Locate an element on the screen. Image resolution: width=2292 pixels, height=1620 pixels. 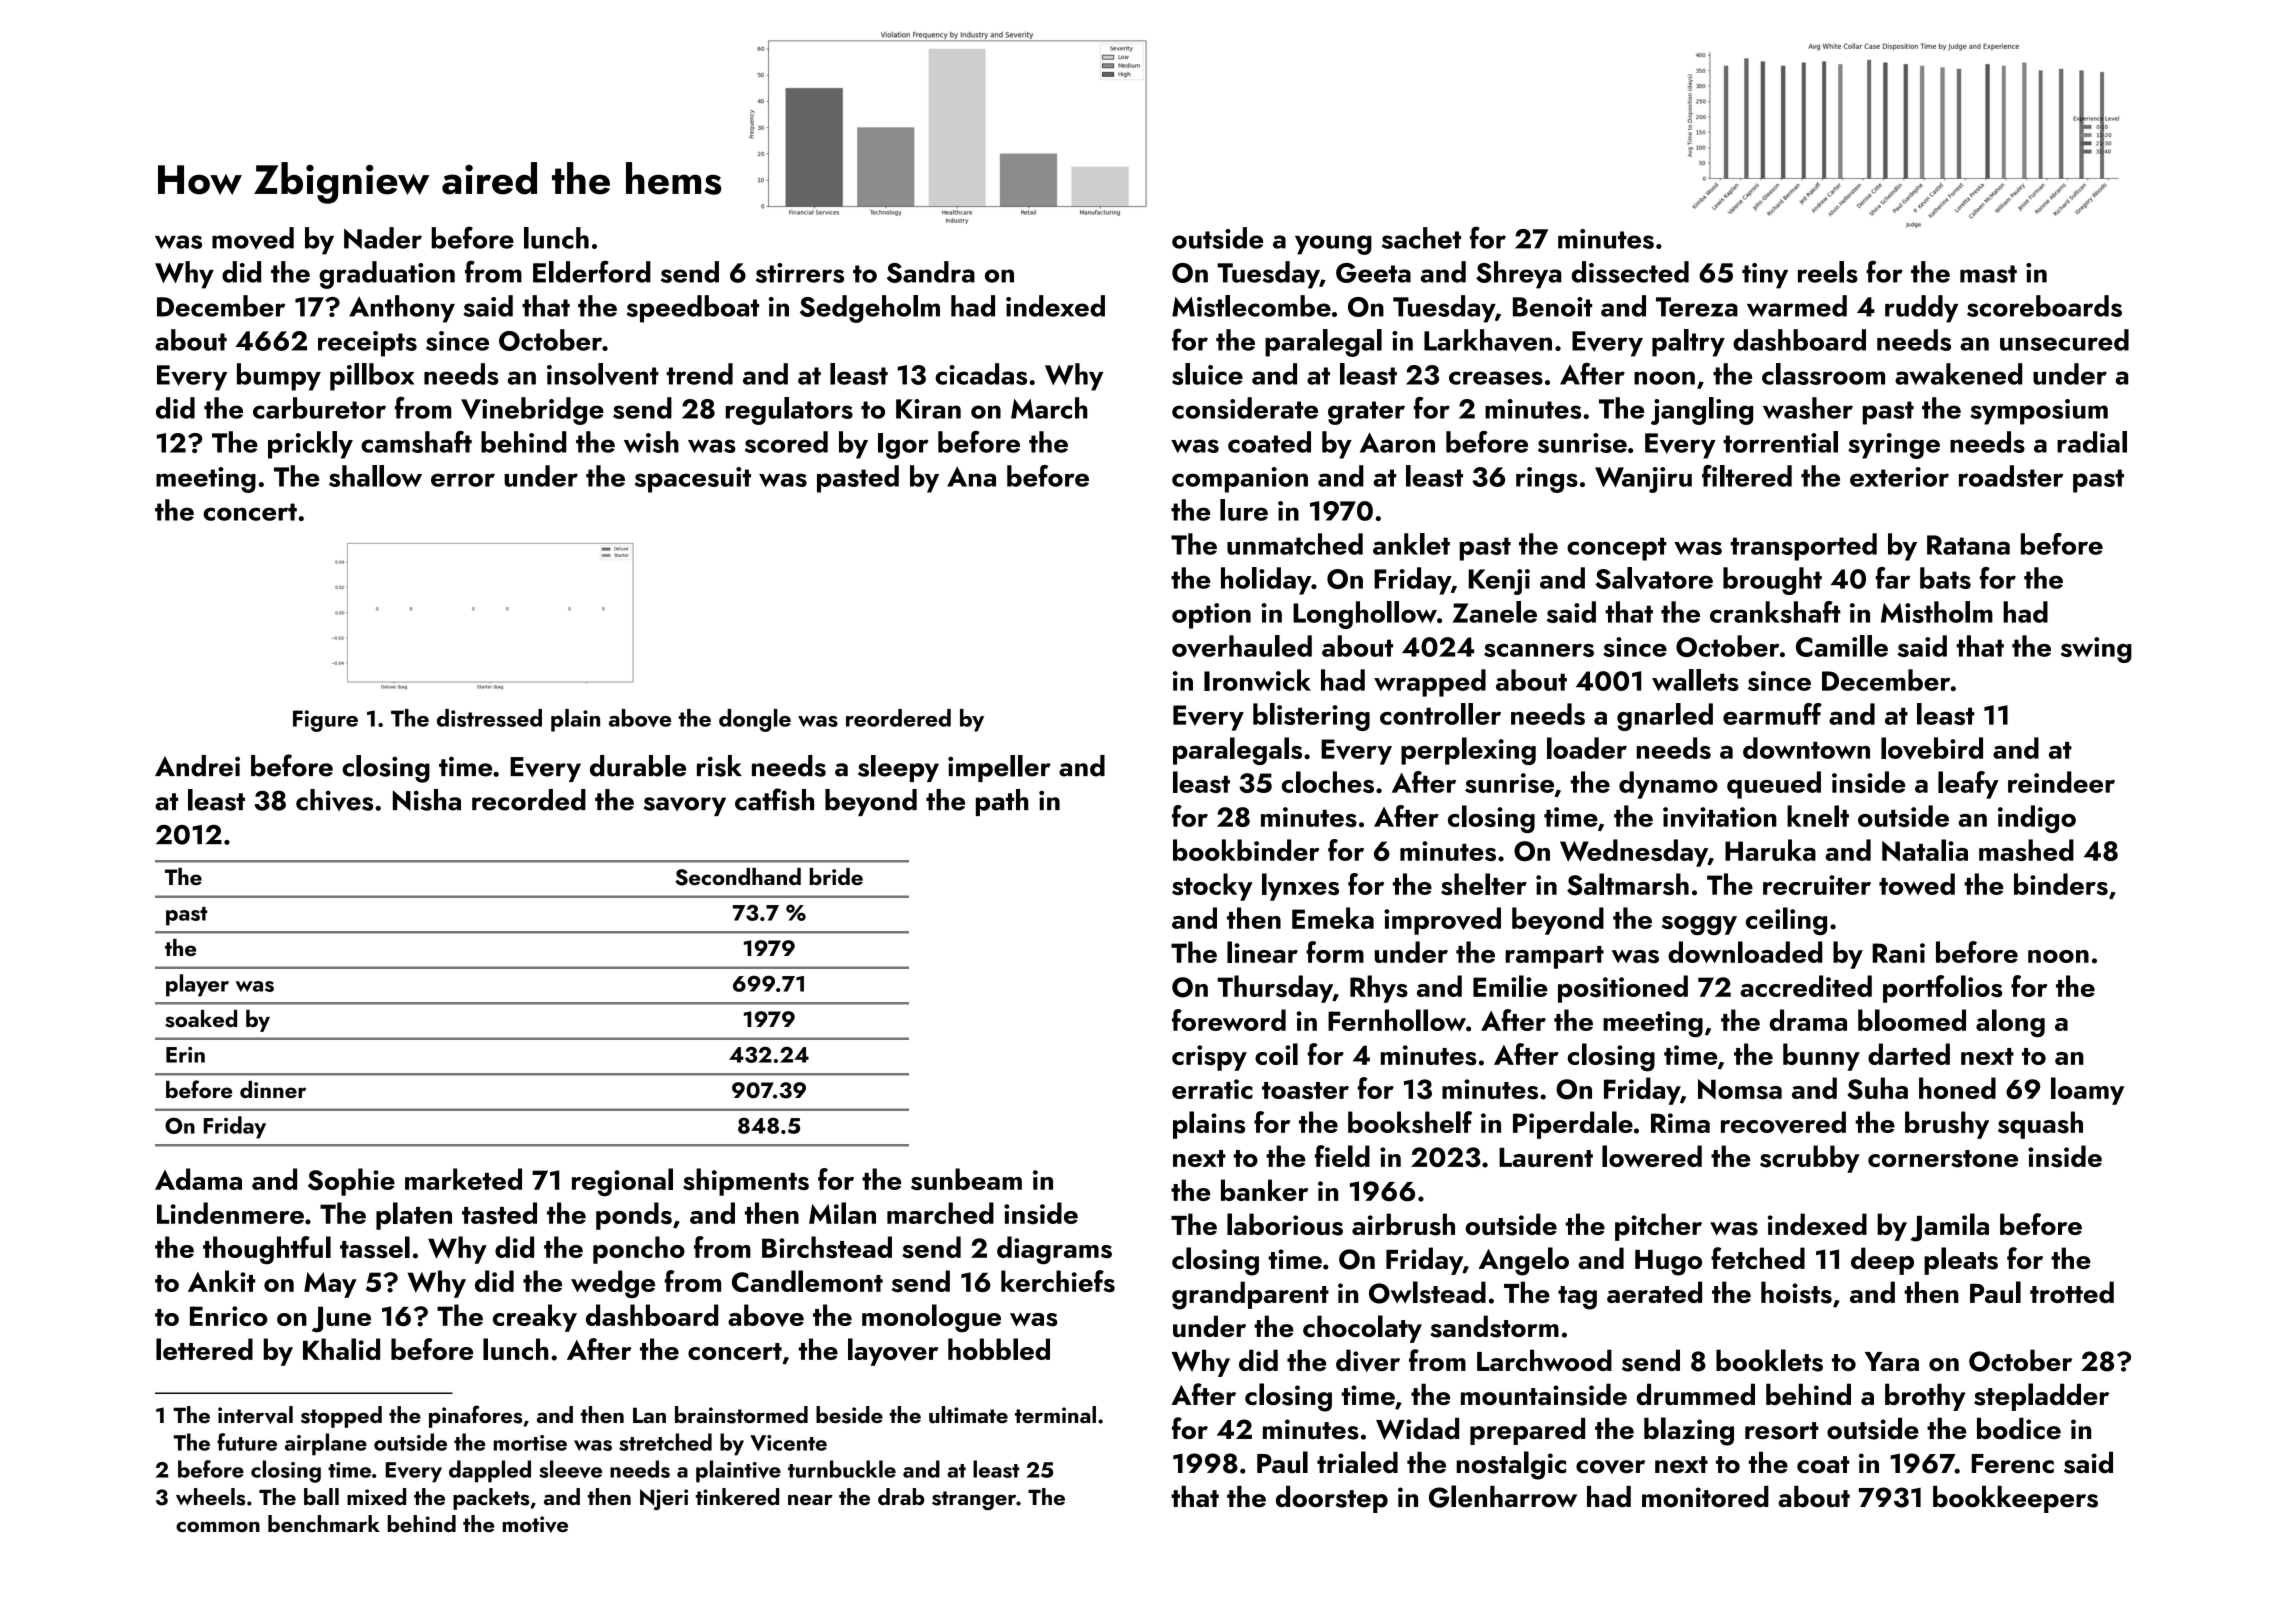
deep is located at coordinates (1882, 1261).
